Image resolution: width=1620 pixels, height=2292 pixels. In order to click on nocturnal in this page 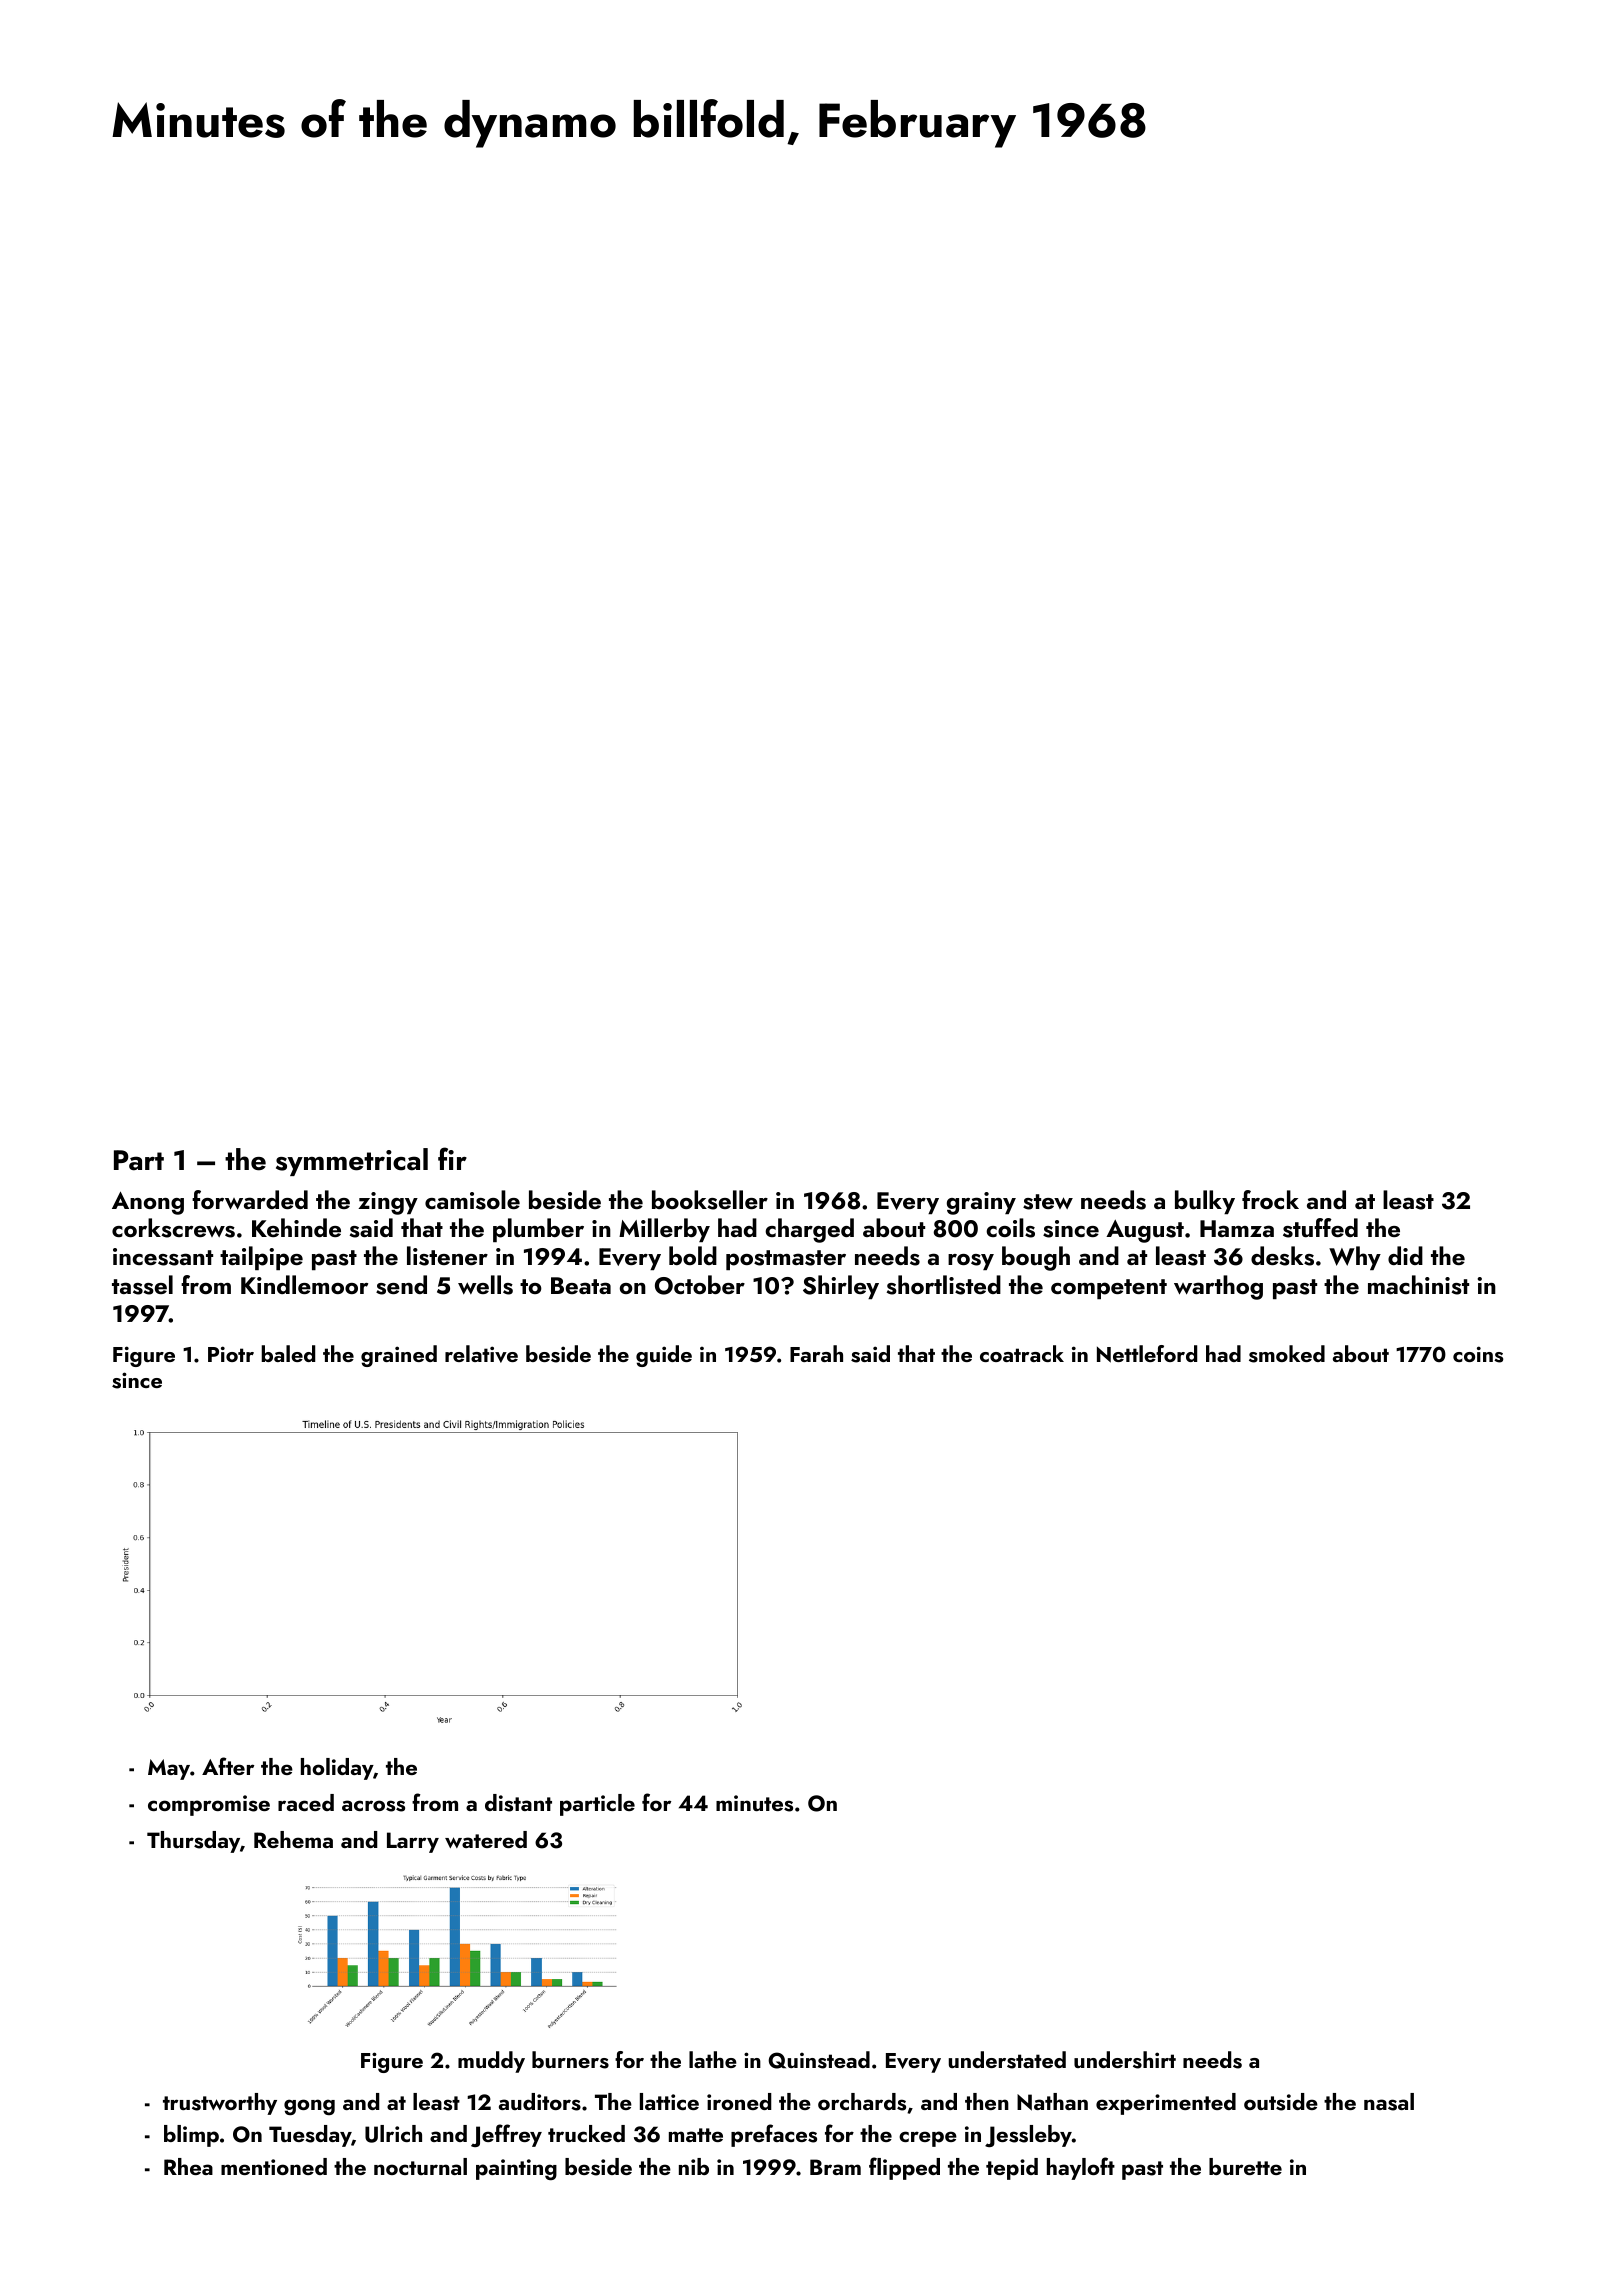, I will do `click(420, 2166)`.
